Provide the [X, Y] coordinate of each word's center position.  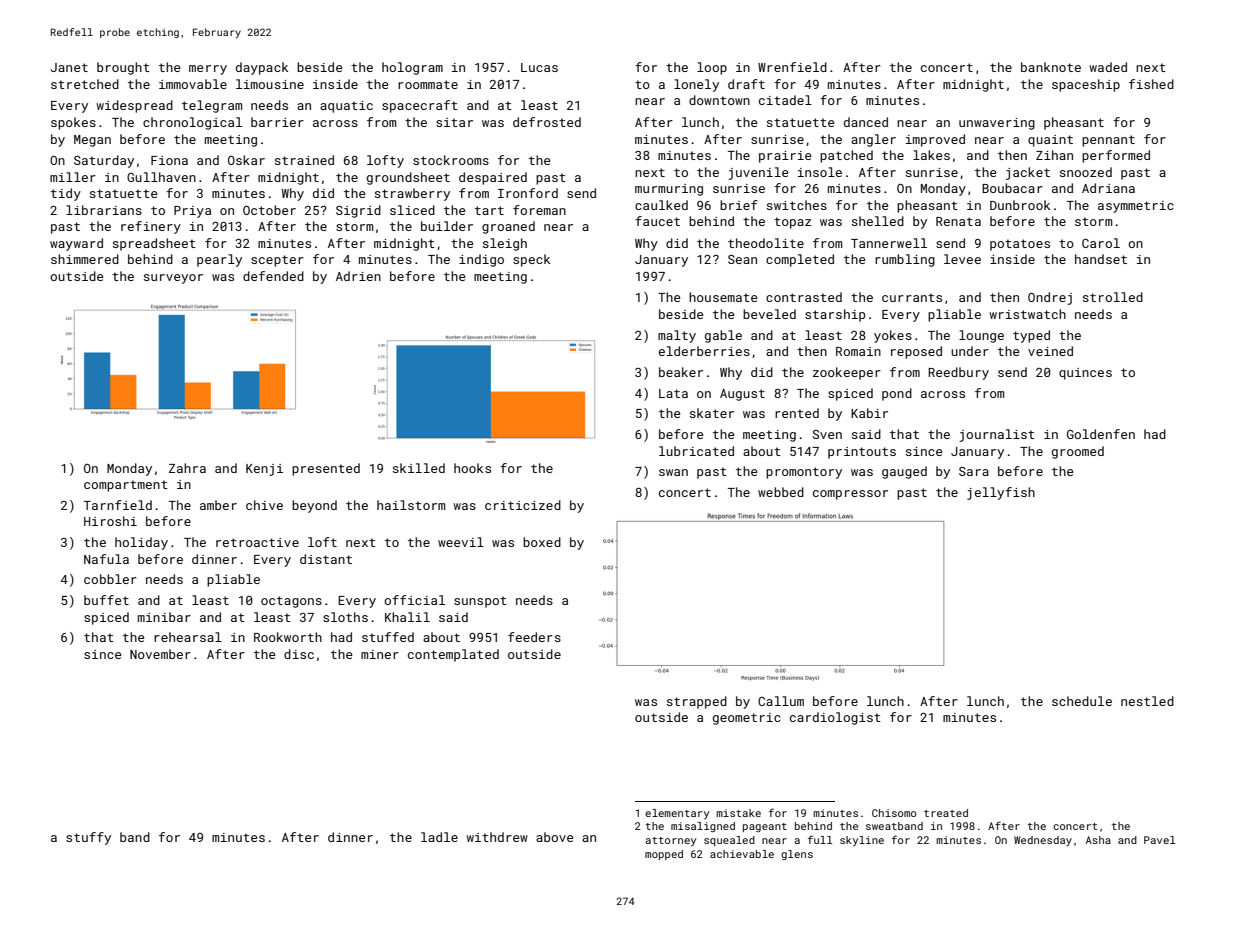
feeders [534, 637]
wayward [76, 244]
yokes [893, 336]
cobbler [110, 579]
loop [712, 68]
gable [723, 336]
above [555, 837]
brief [739, 205]
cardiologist [835, 718]
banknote [1051, 67]
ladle [439, 837]
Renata [958, 221]
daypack [262, 68]
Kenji [264, 470]
